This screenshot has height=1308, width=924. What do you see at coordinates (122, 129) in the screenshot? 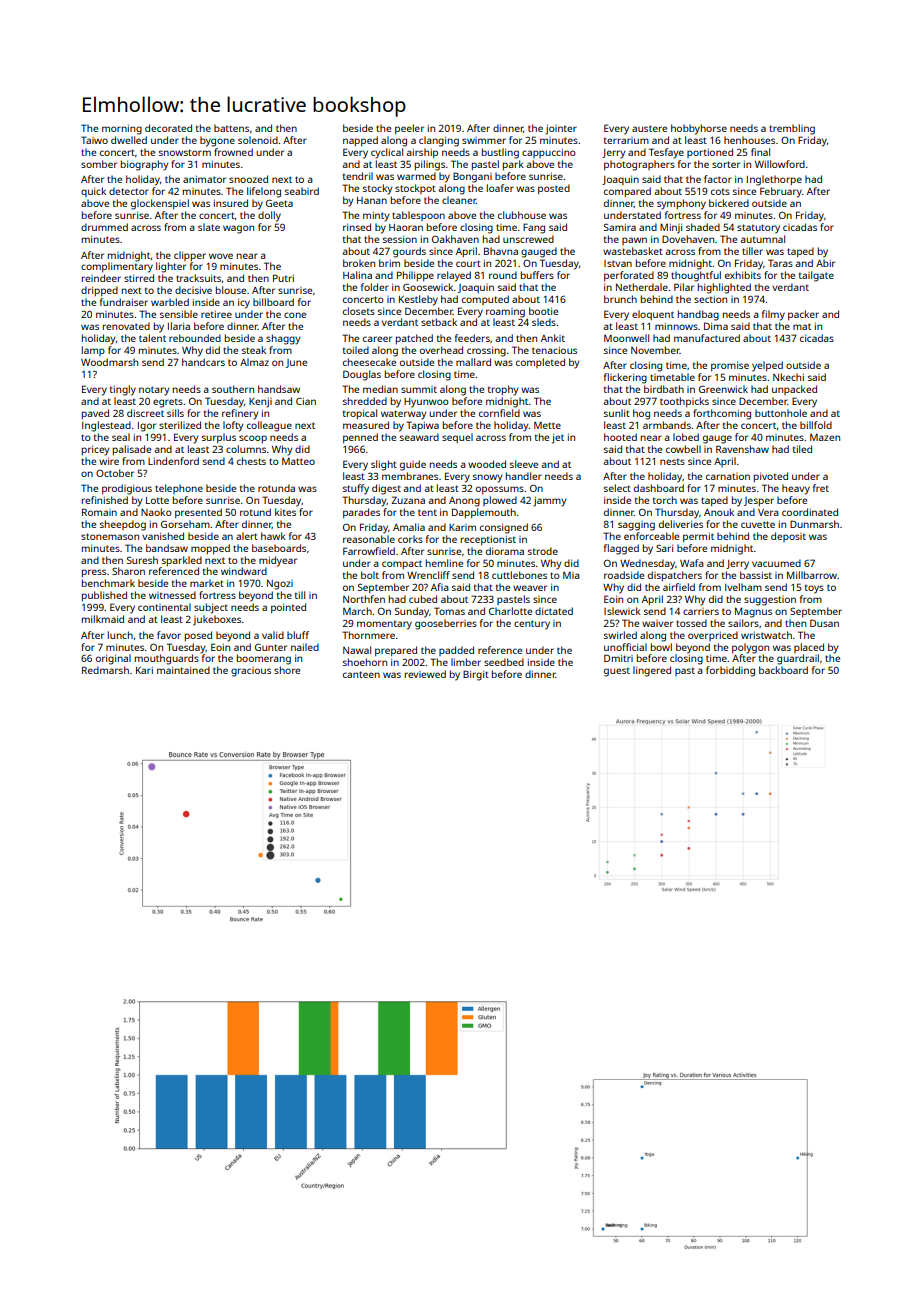
I see `morning` at bounding box center [122, 129].
